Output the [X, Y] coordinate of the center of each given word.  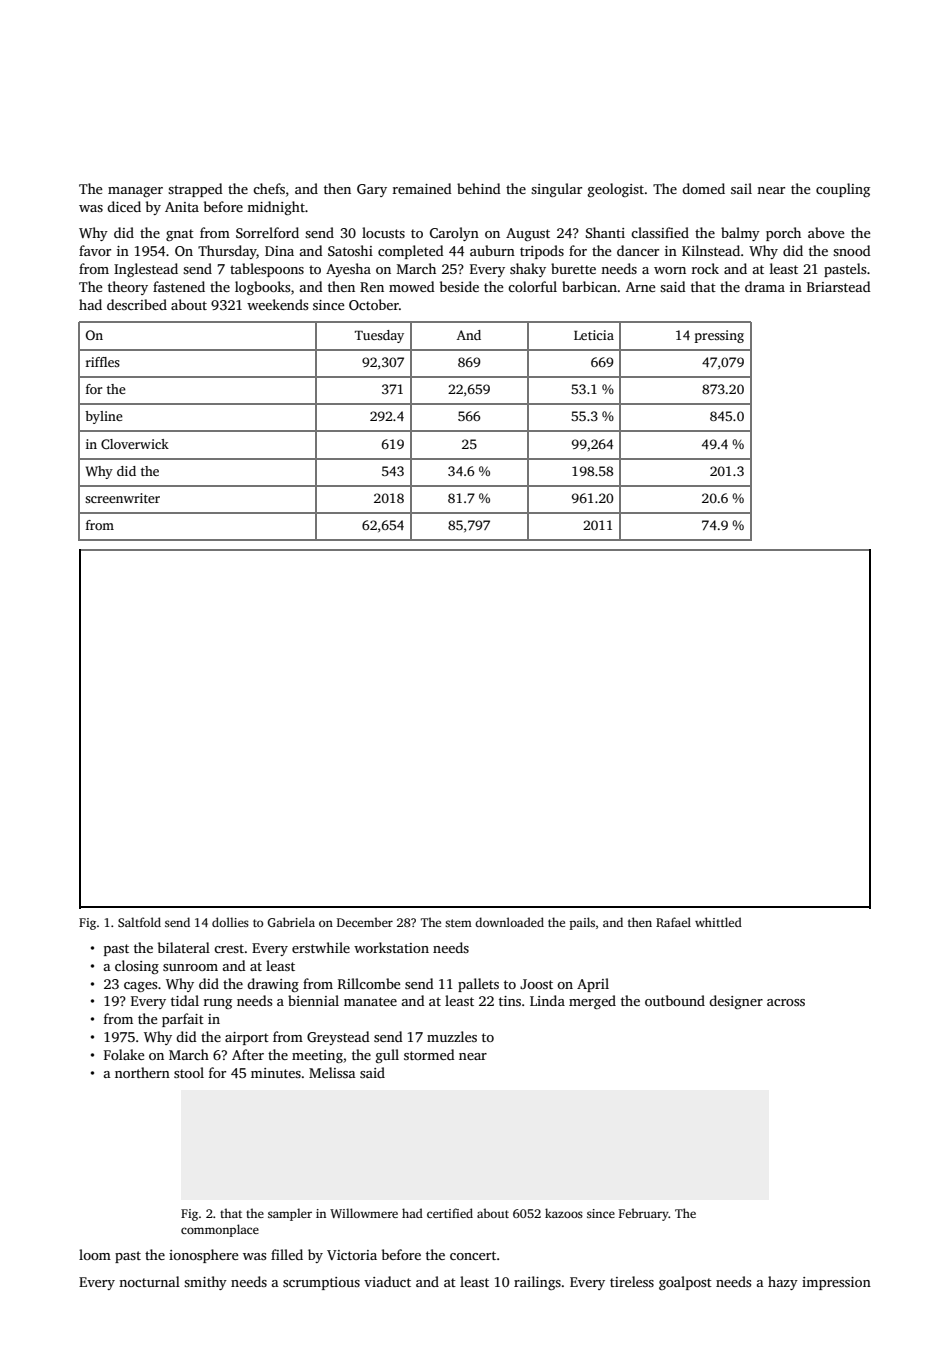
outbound [675, 1000]
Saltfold [139, 922]
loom [95, 1254]
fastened [179, 286]
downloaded [509, 922]
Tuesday [379, 336]
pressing [719, 336]
